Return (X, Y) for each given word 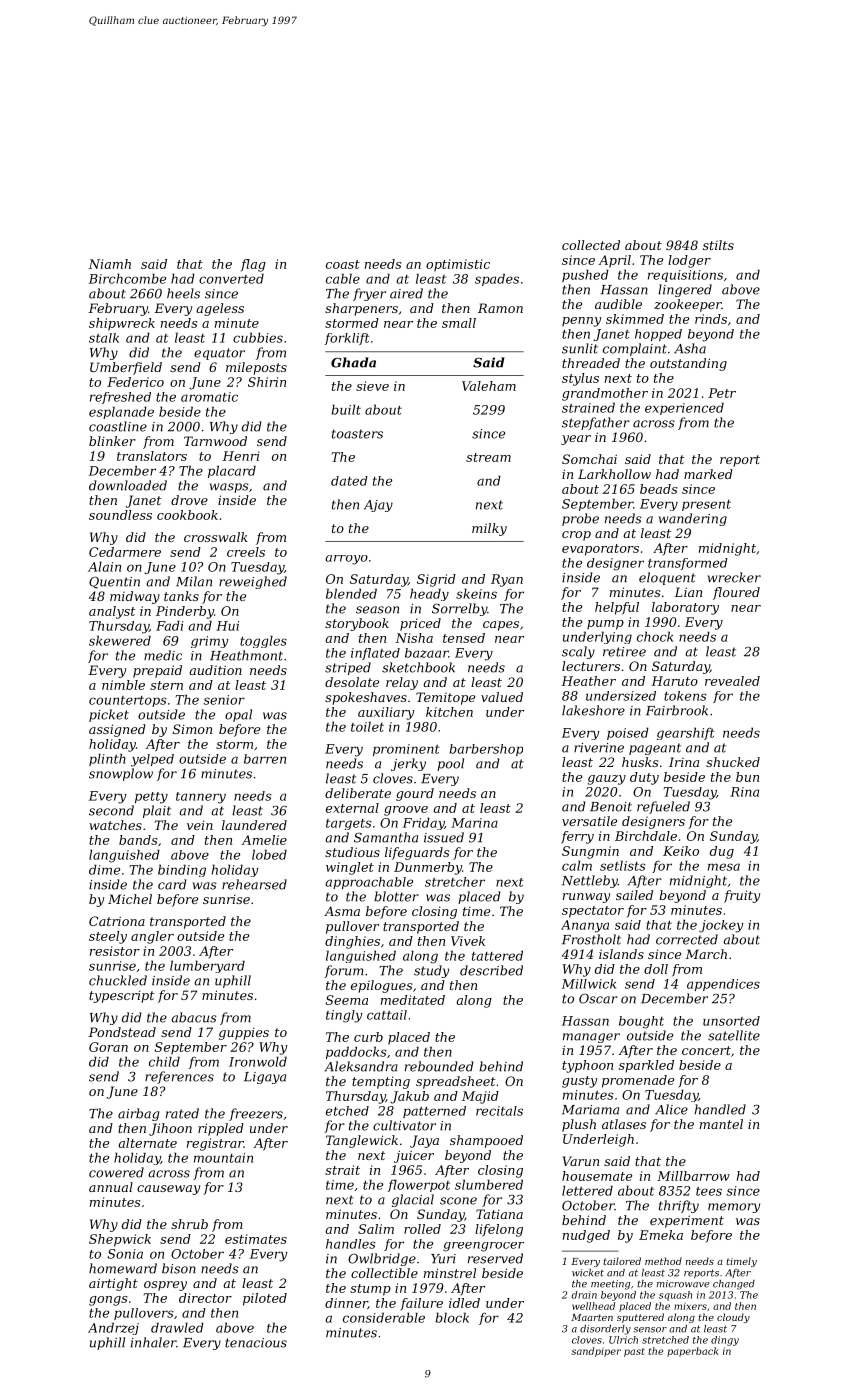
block (452, 1317)
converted (231, 278)
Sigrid (436, 580)
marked (708, 474)
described (491, 970)
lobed (269, 854)
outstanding (688, 364)
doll (656, 969)
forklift (347, 339)
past (634, 1352)
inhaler (153, 1342)
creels (246, 552)
